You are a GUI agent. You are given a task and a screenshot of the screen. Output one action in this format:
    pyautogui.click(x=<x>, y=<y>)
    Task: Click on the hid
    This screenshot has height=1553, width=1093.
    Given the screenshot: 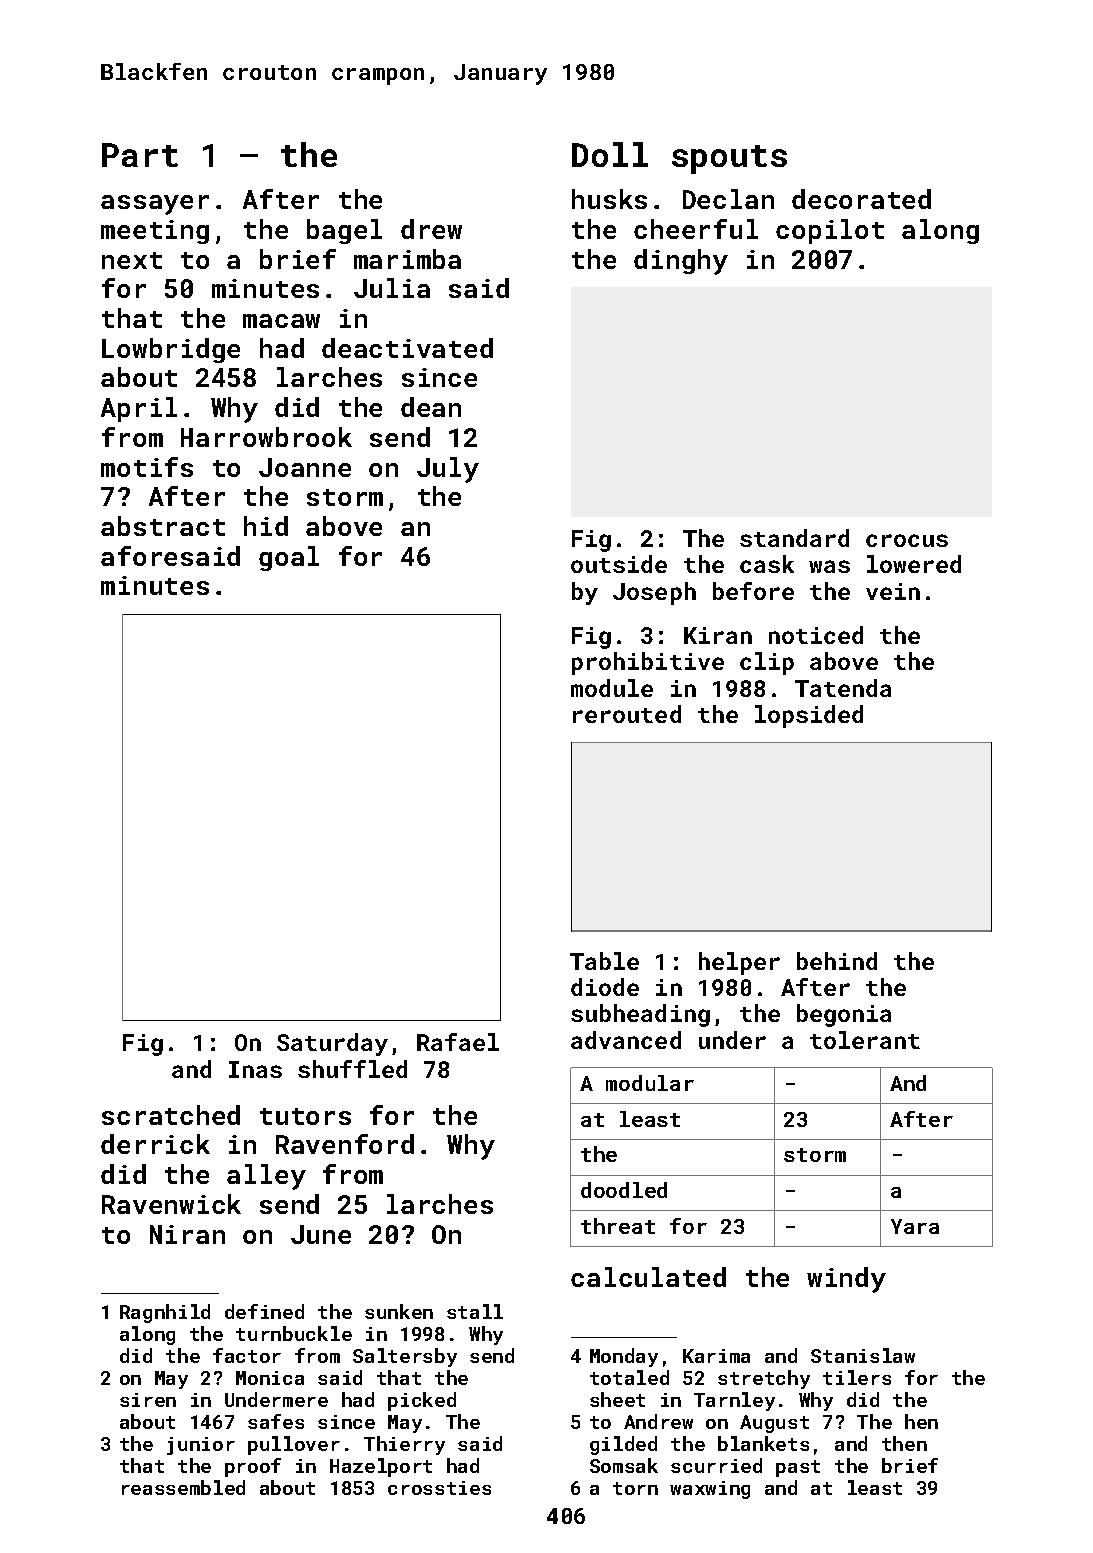 What is the action you would take?
    pyautogui.click(x=266, y=526)
